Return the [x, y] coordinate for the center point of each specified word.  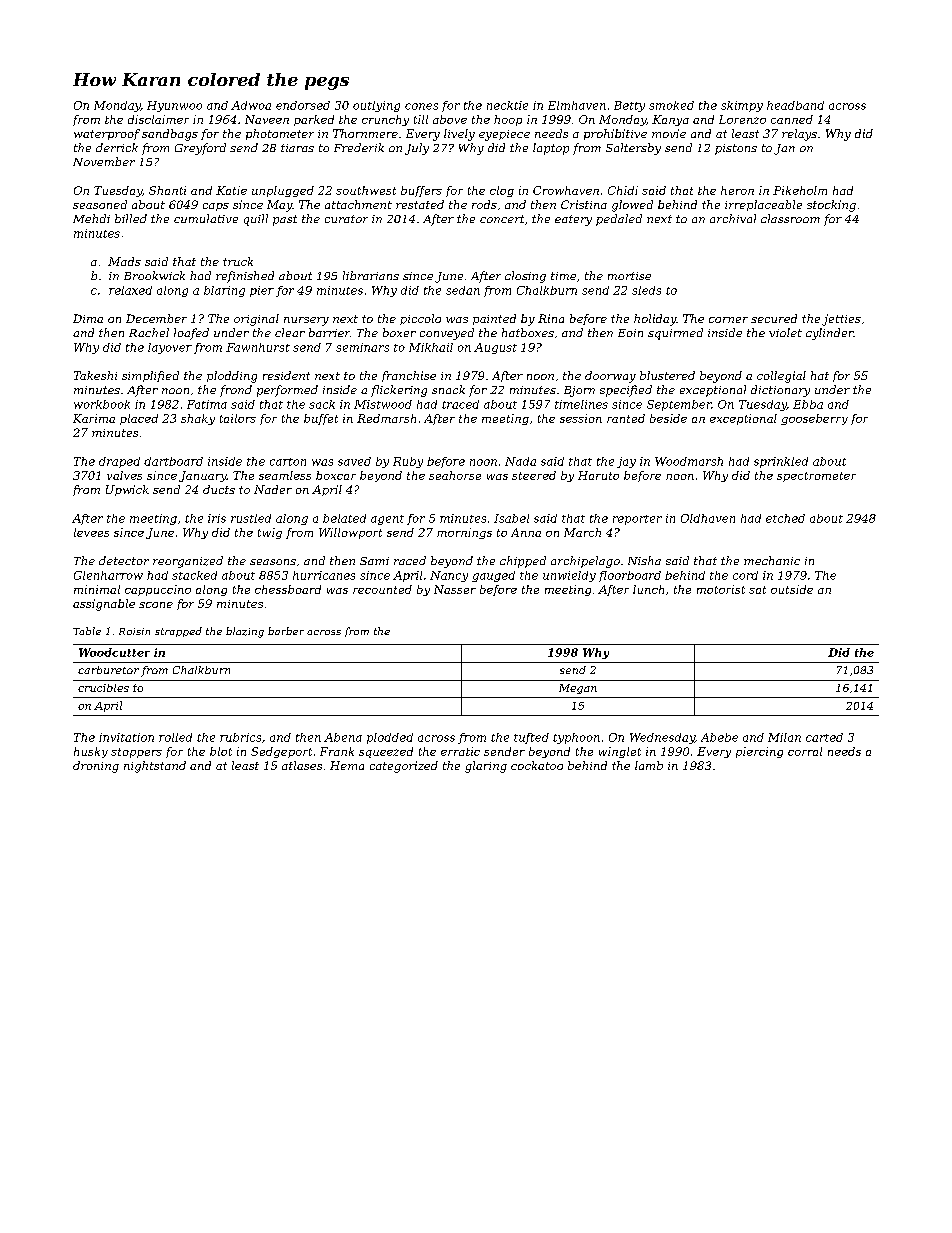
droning [96, 767]
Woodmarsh [689, 461]
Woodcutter [114, 652]
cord [745, 575]
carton [288, 462]
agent [387, 520]
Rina [551, 318]
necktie [507, 105]
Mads [124, 261]
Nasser [455, 589]
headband [795, 105]
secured [774, 318]
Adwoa [251, 105]
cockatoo [537, 765]
